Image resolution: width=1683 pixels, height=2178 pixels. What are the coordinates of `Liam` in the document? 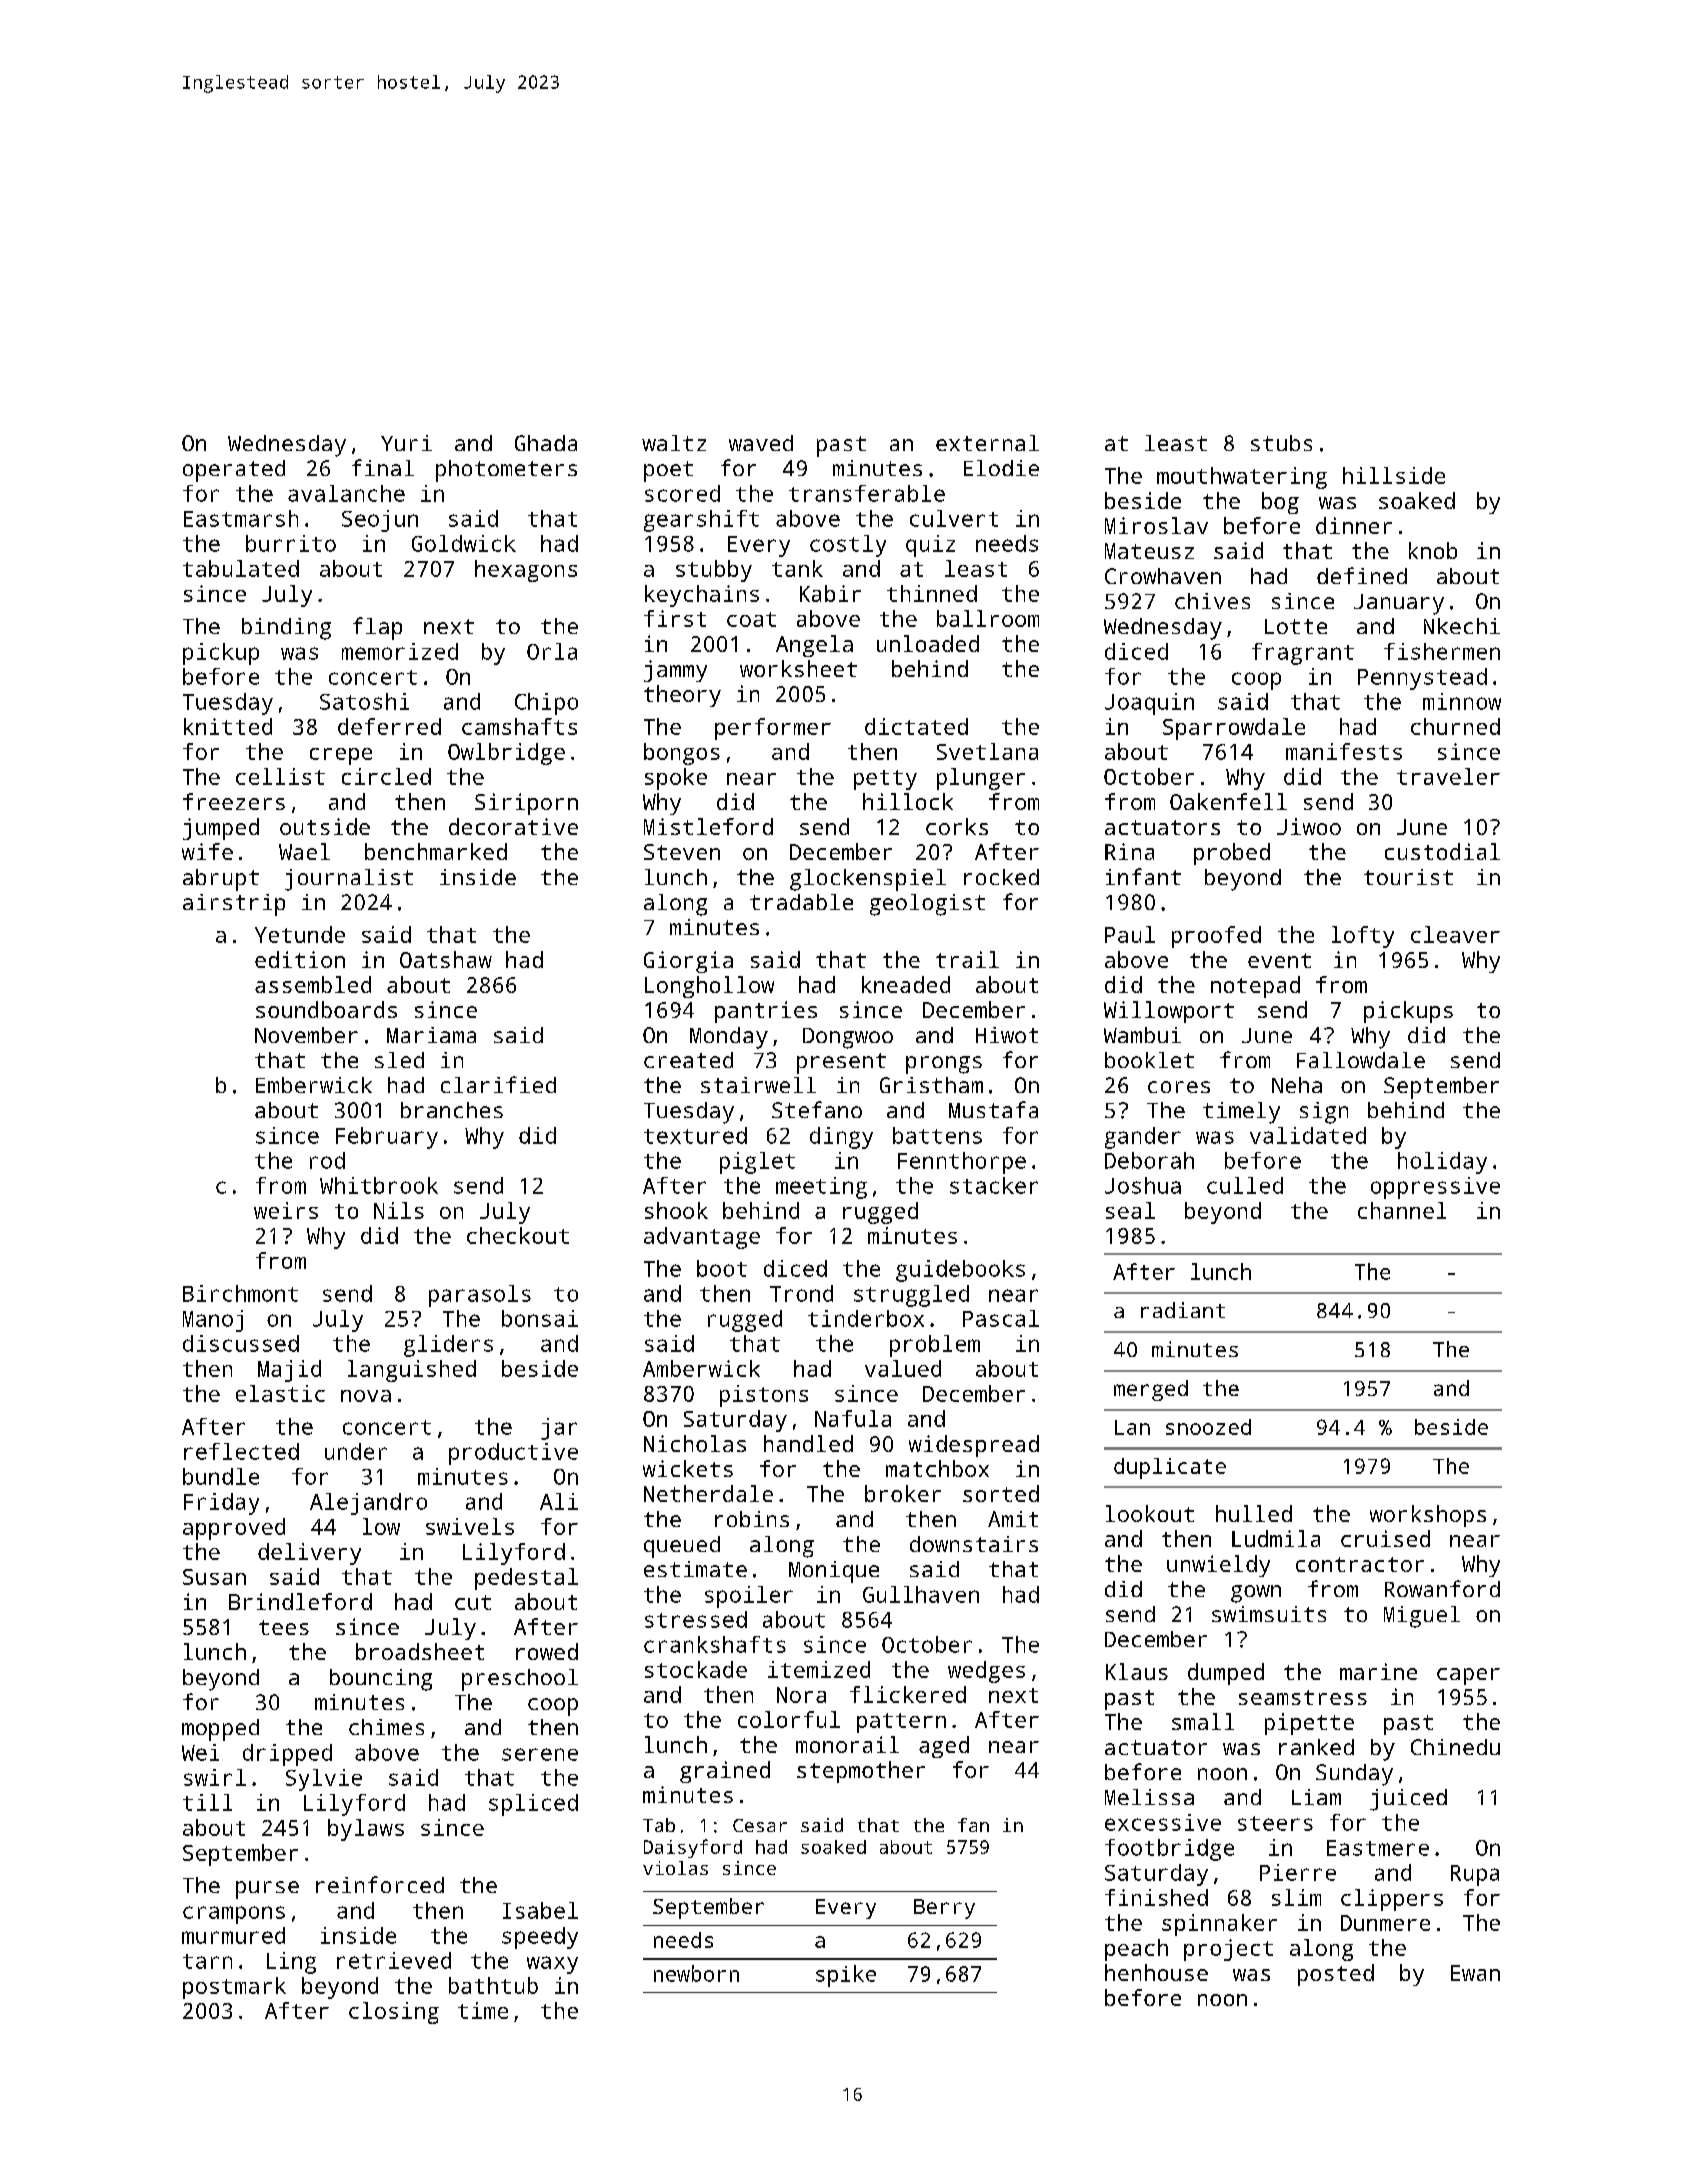 It's located at (1316, 1797).
